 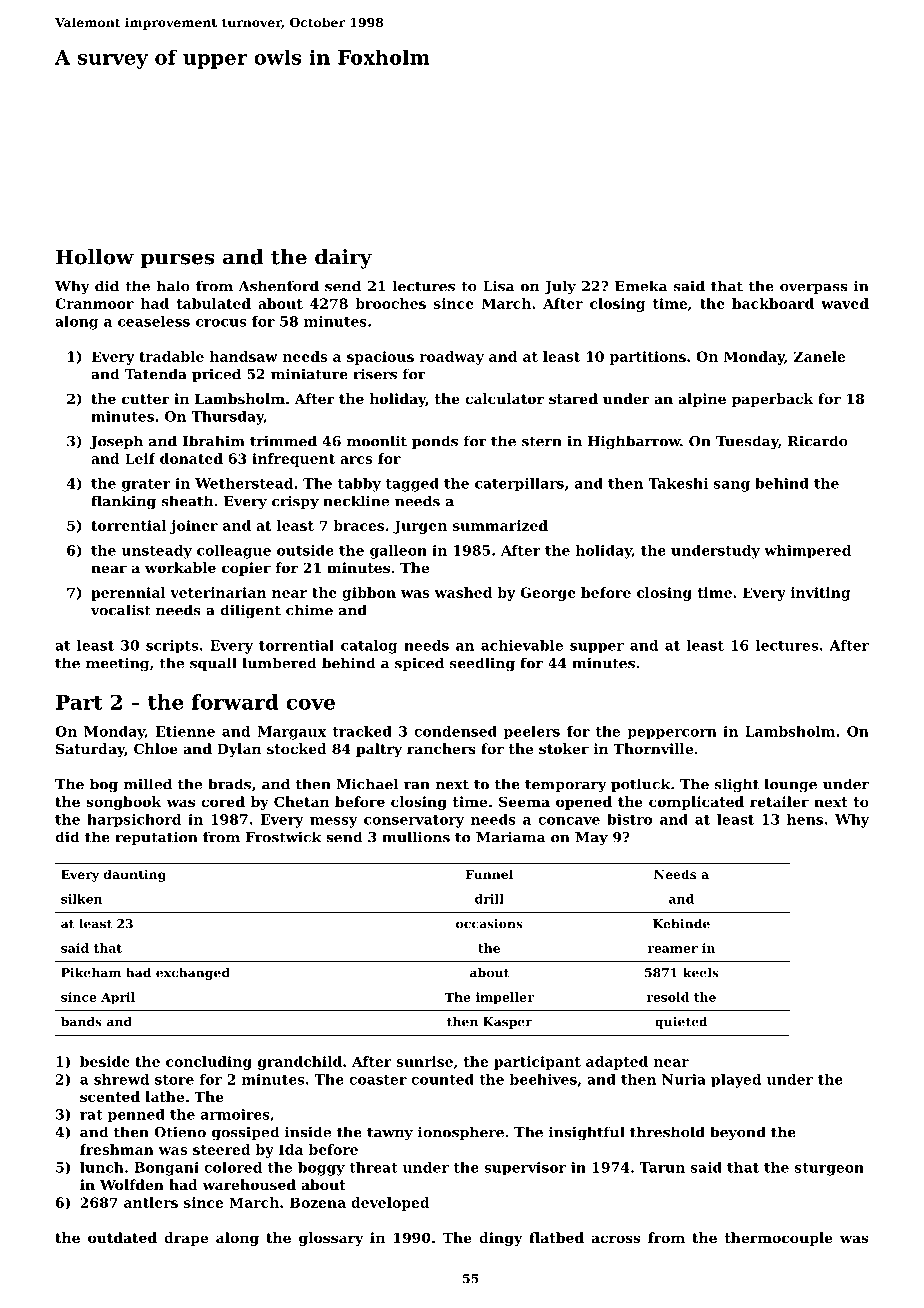 I want to click on bands, so click(x=81, y=1022).
